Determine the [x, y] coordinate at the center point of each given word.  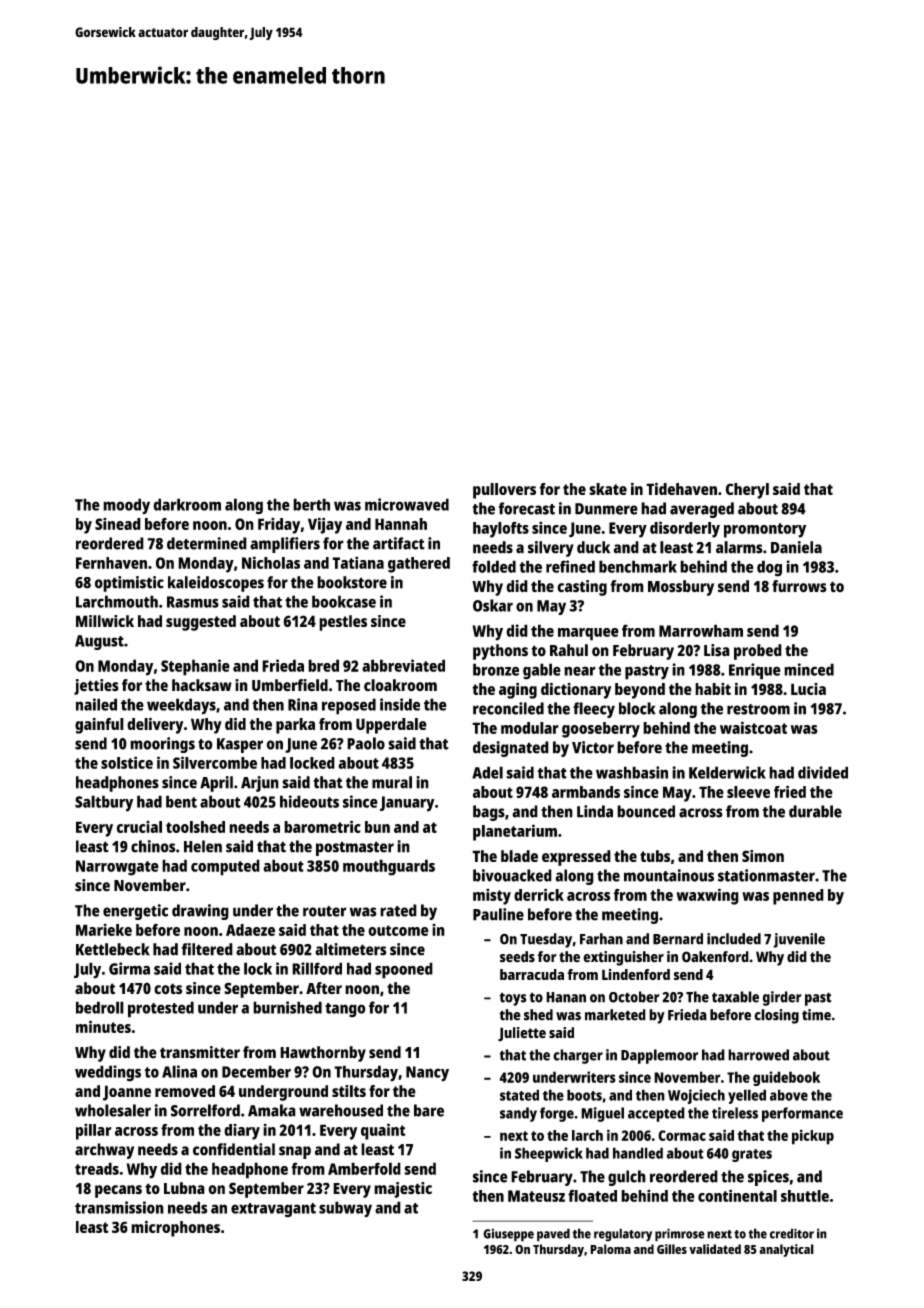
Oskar [493, 605]
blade [519, 856]
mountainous [669, 875]
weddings [108, 1073]
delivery [155, 725]
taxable [735, 997]
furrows [799, 586]
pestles [343, 623]
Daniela [796, 547]
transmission [119, 1207]
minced [809, 669]
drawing [200, 912]
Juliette [522, 1034]
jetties [96, 687]
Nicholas [271, 562]
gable [542, 671]
